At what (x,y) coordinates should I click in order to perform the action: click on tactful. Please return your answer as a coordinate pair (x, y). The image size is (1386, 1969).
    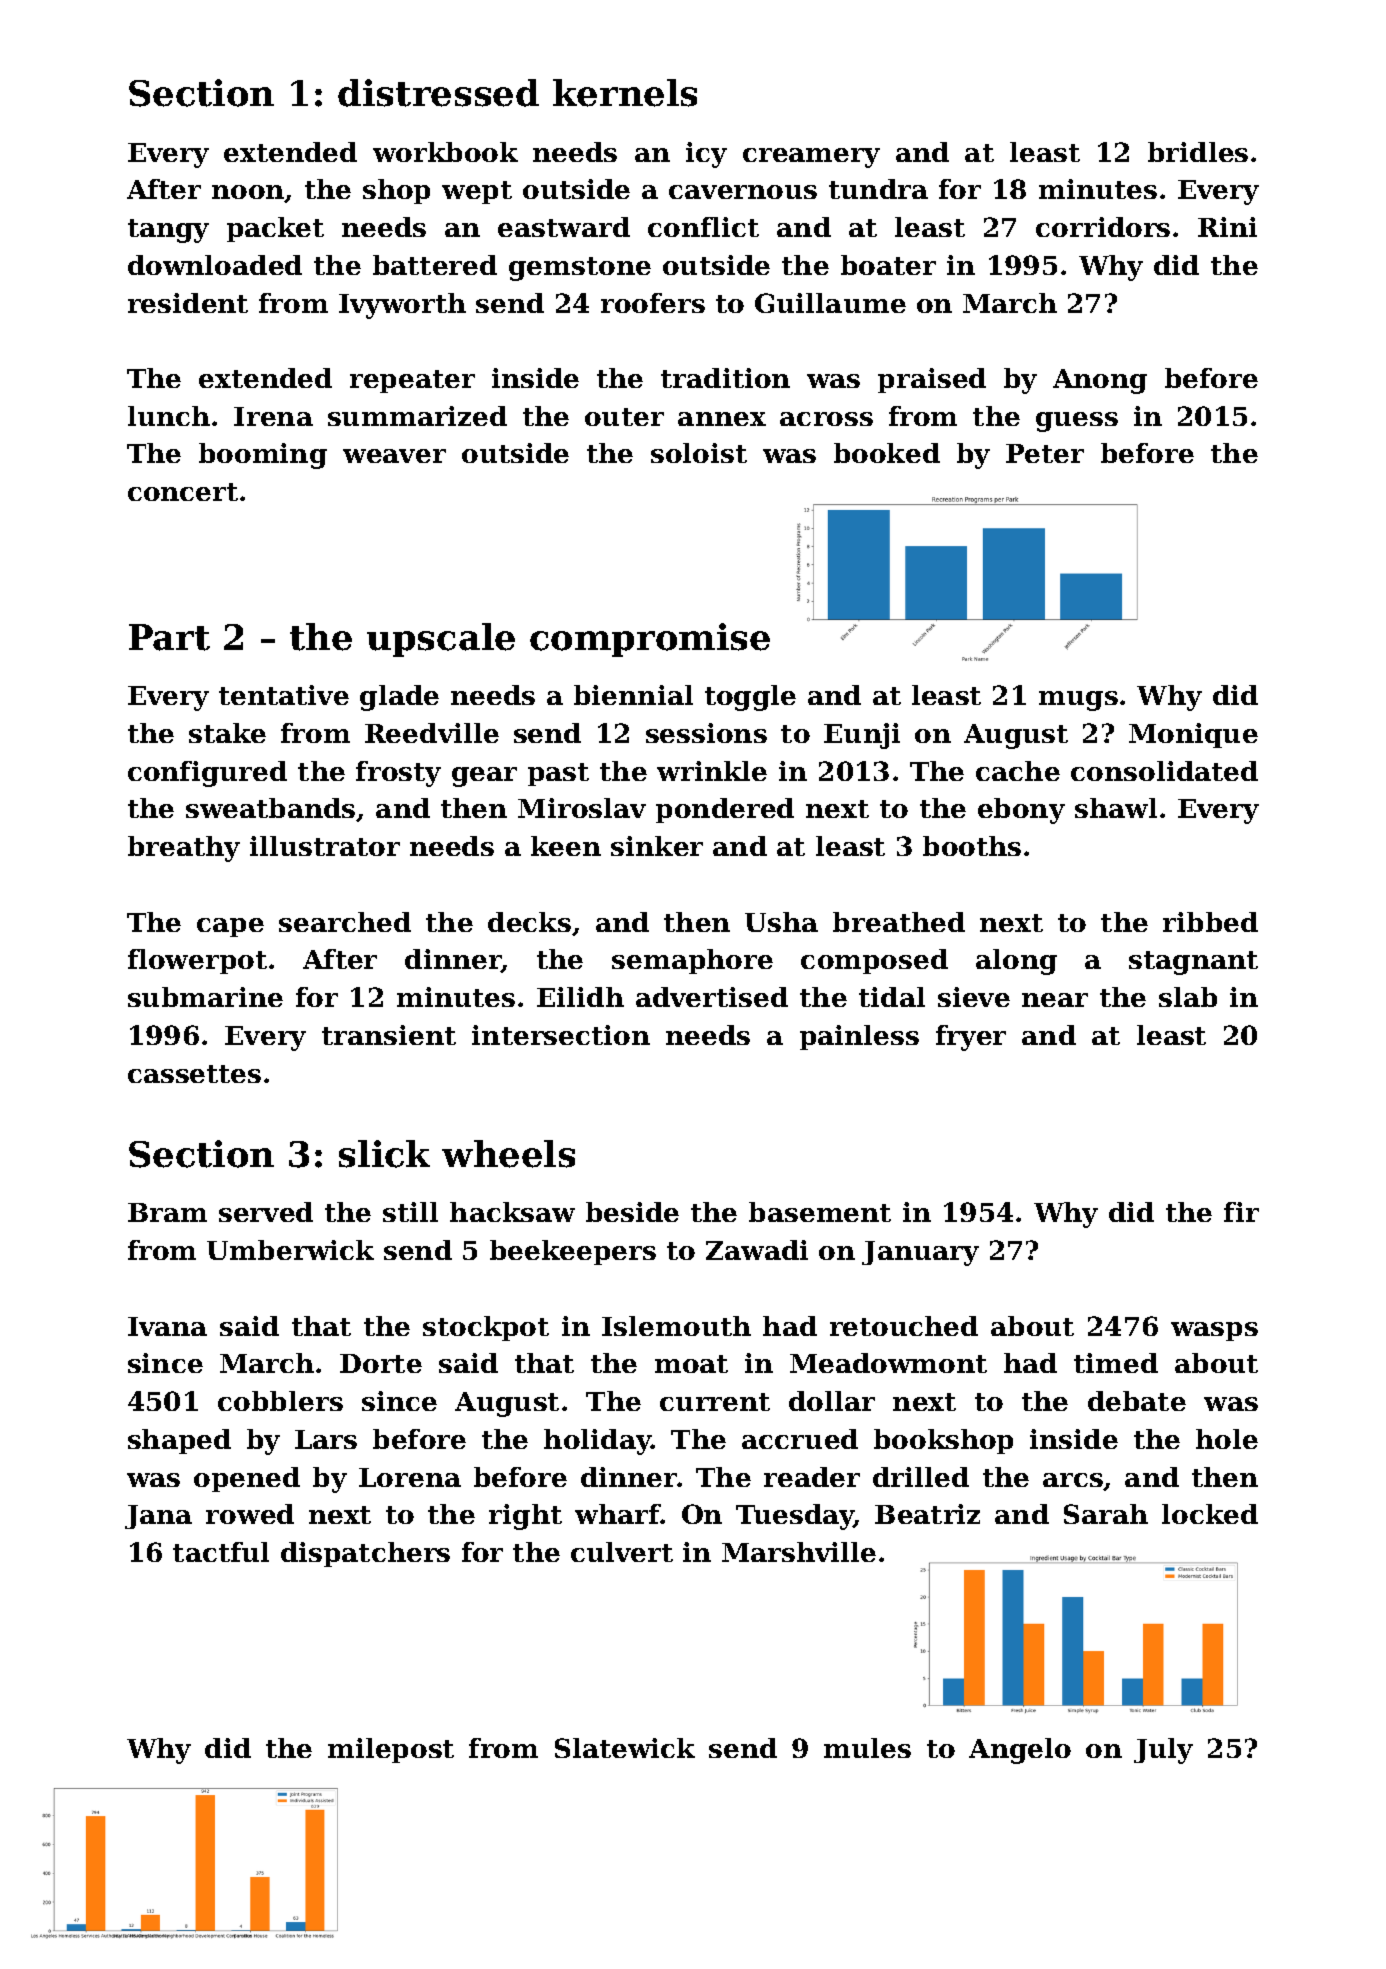
    Looking at the image, I should click on (221, 1552).
